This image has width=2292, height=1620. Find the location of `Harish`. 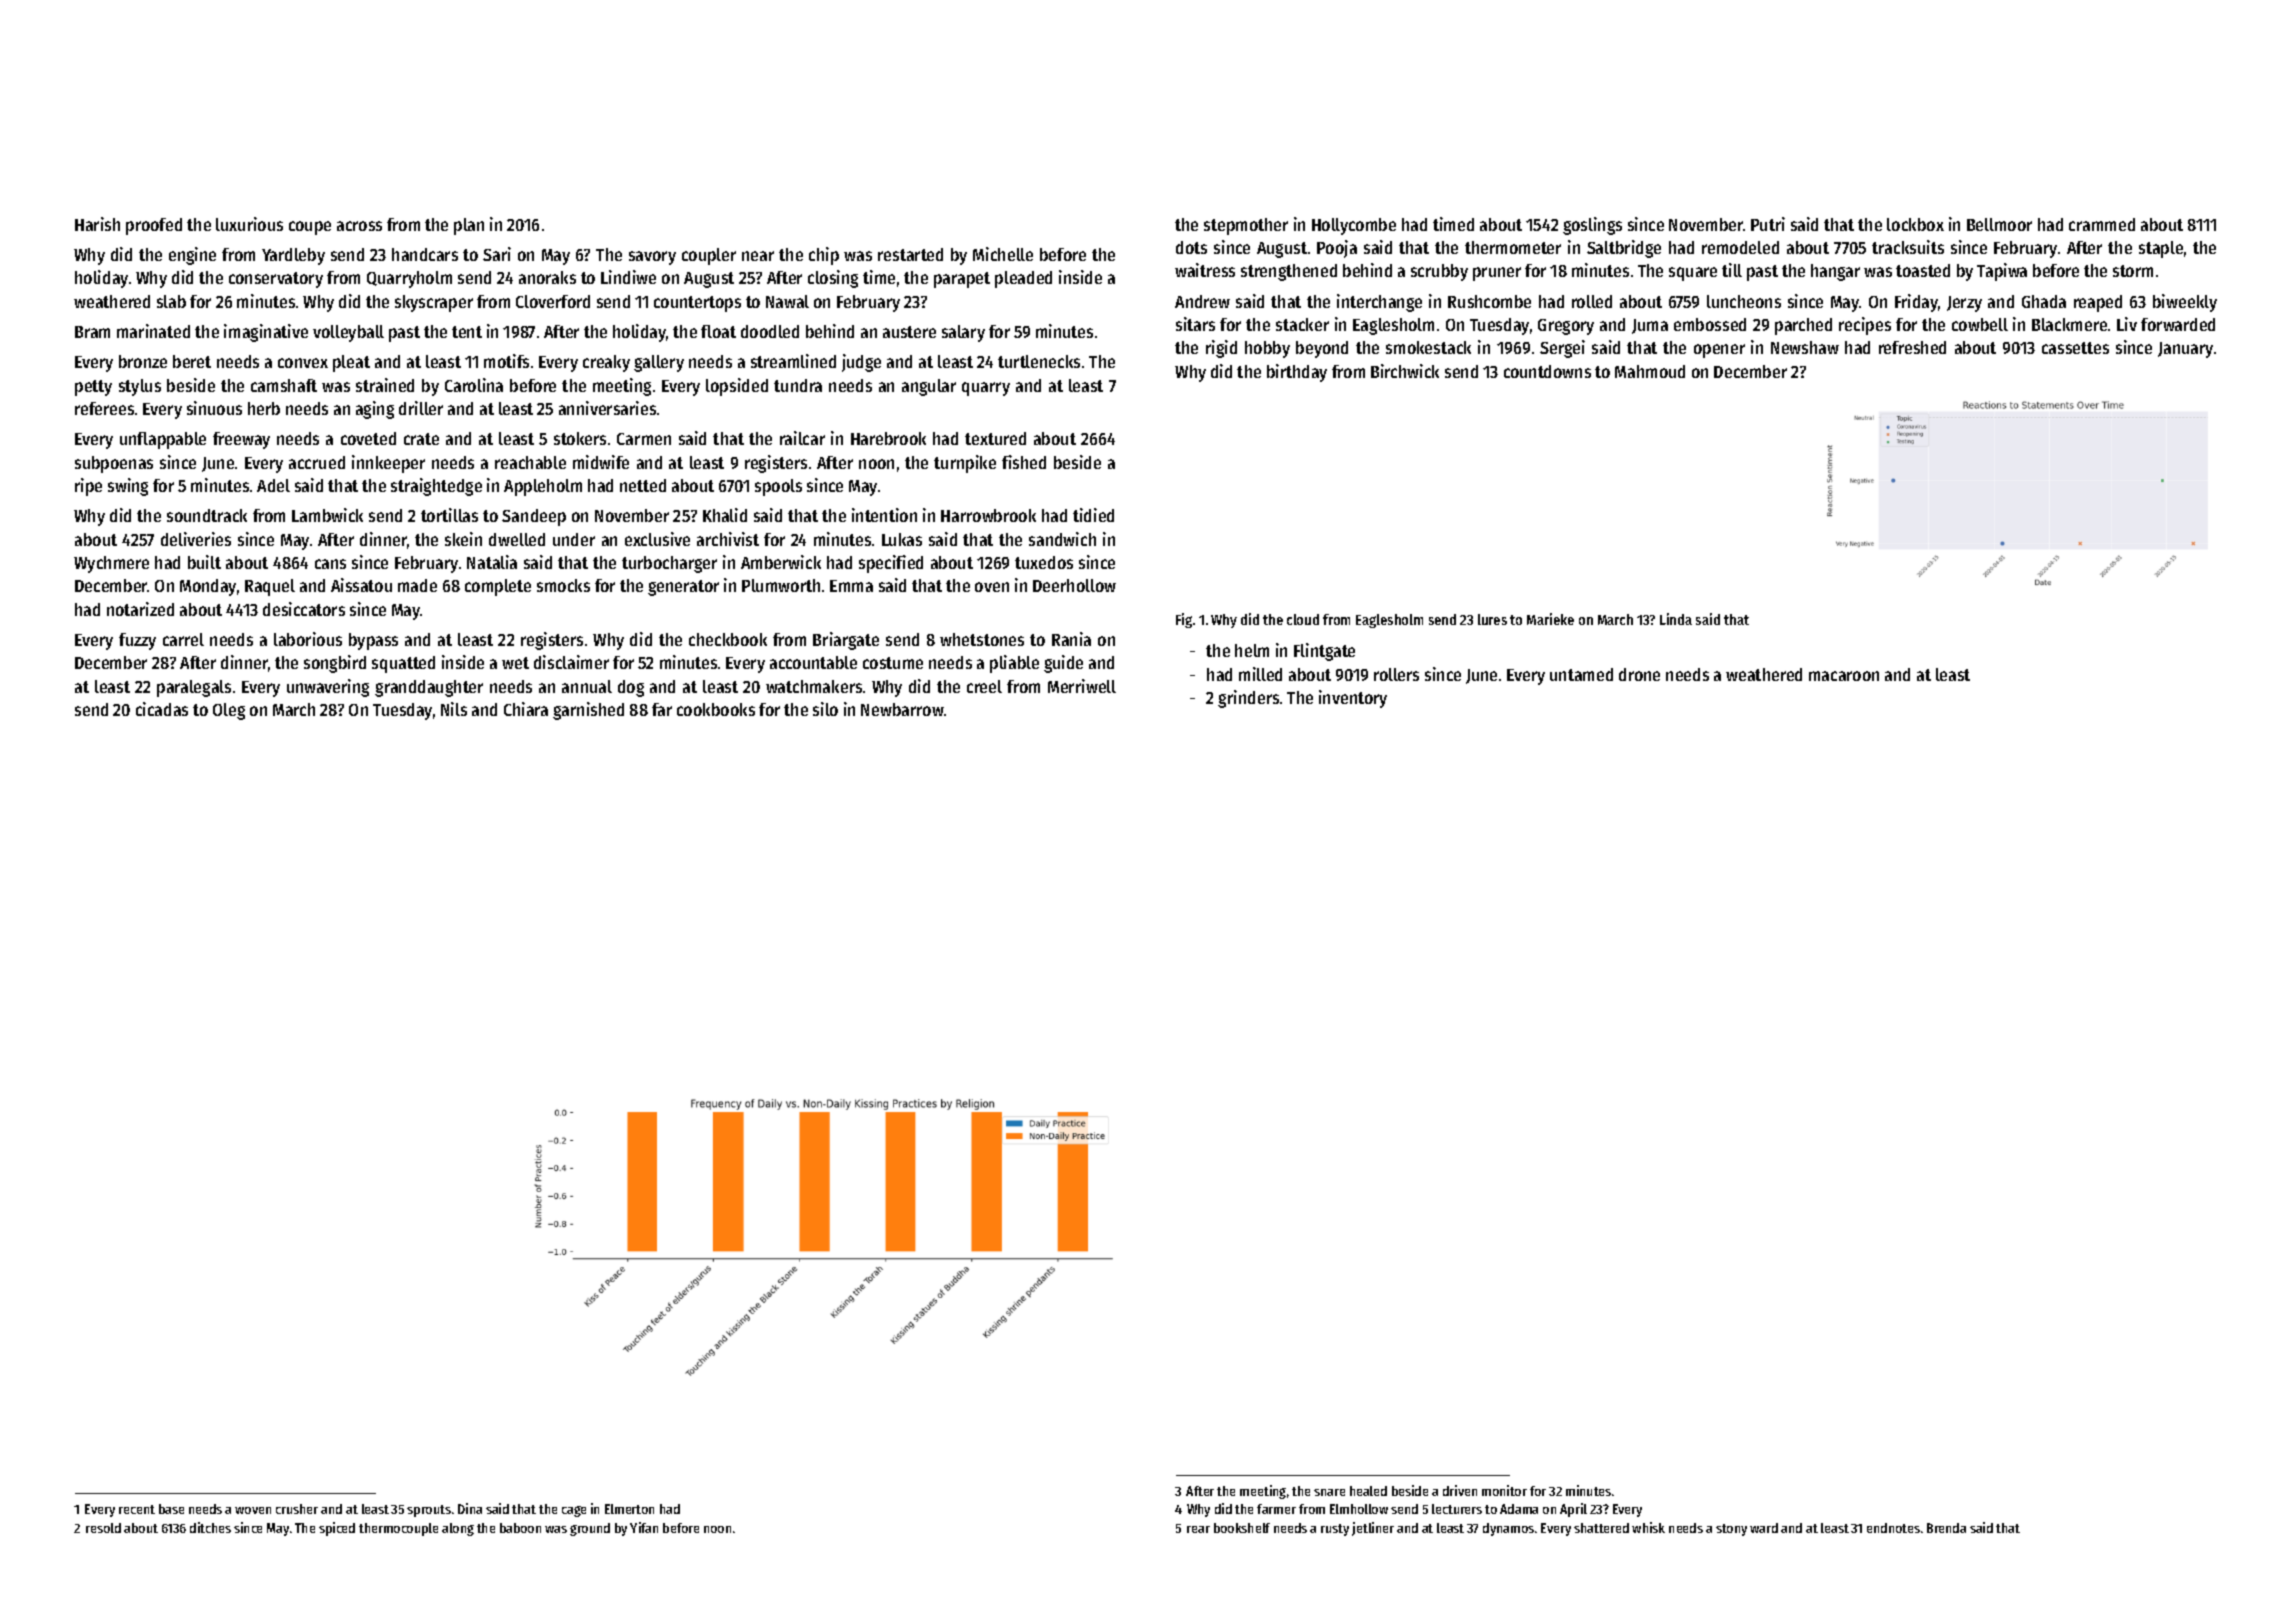

Harish is located at coordinates (97, 224).
